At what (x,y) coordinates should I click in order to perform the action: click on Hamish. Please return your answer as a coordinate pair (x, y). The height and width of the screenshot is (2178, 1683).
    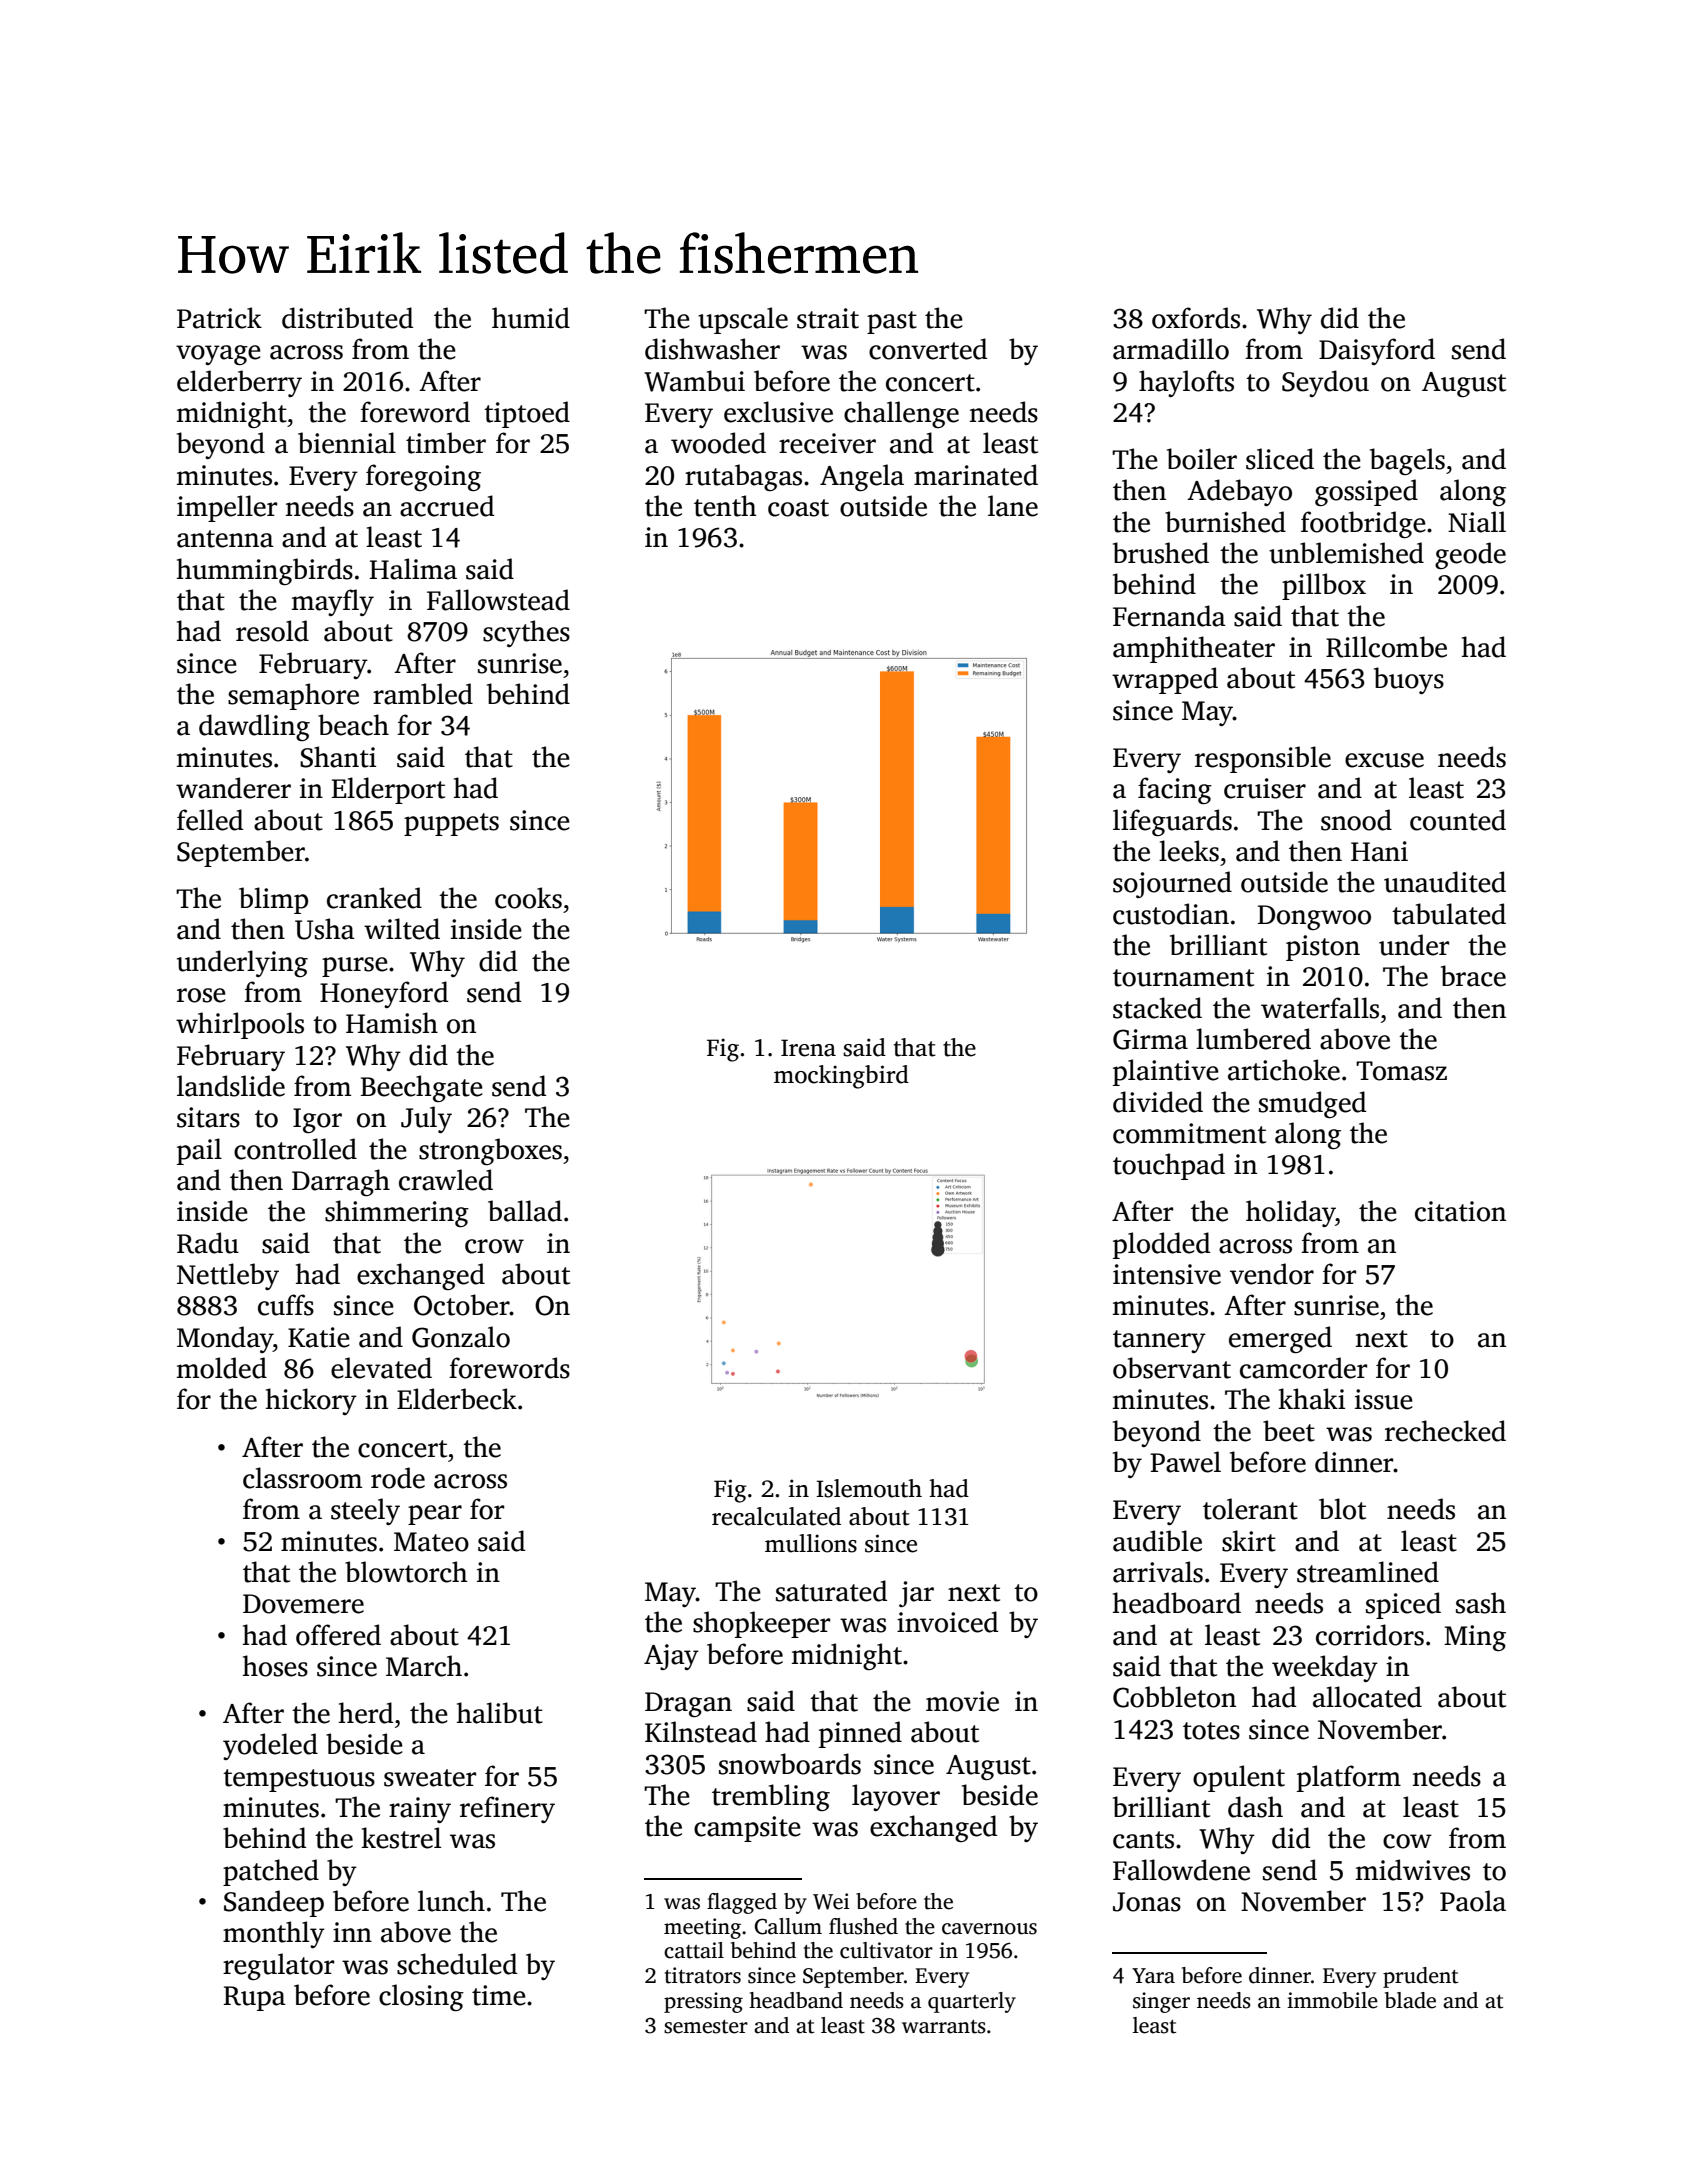
    Looking at the image, I should click on (392, 1023).
